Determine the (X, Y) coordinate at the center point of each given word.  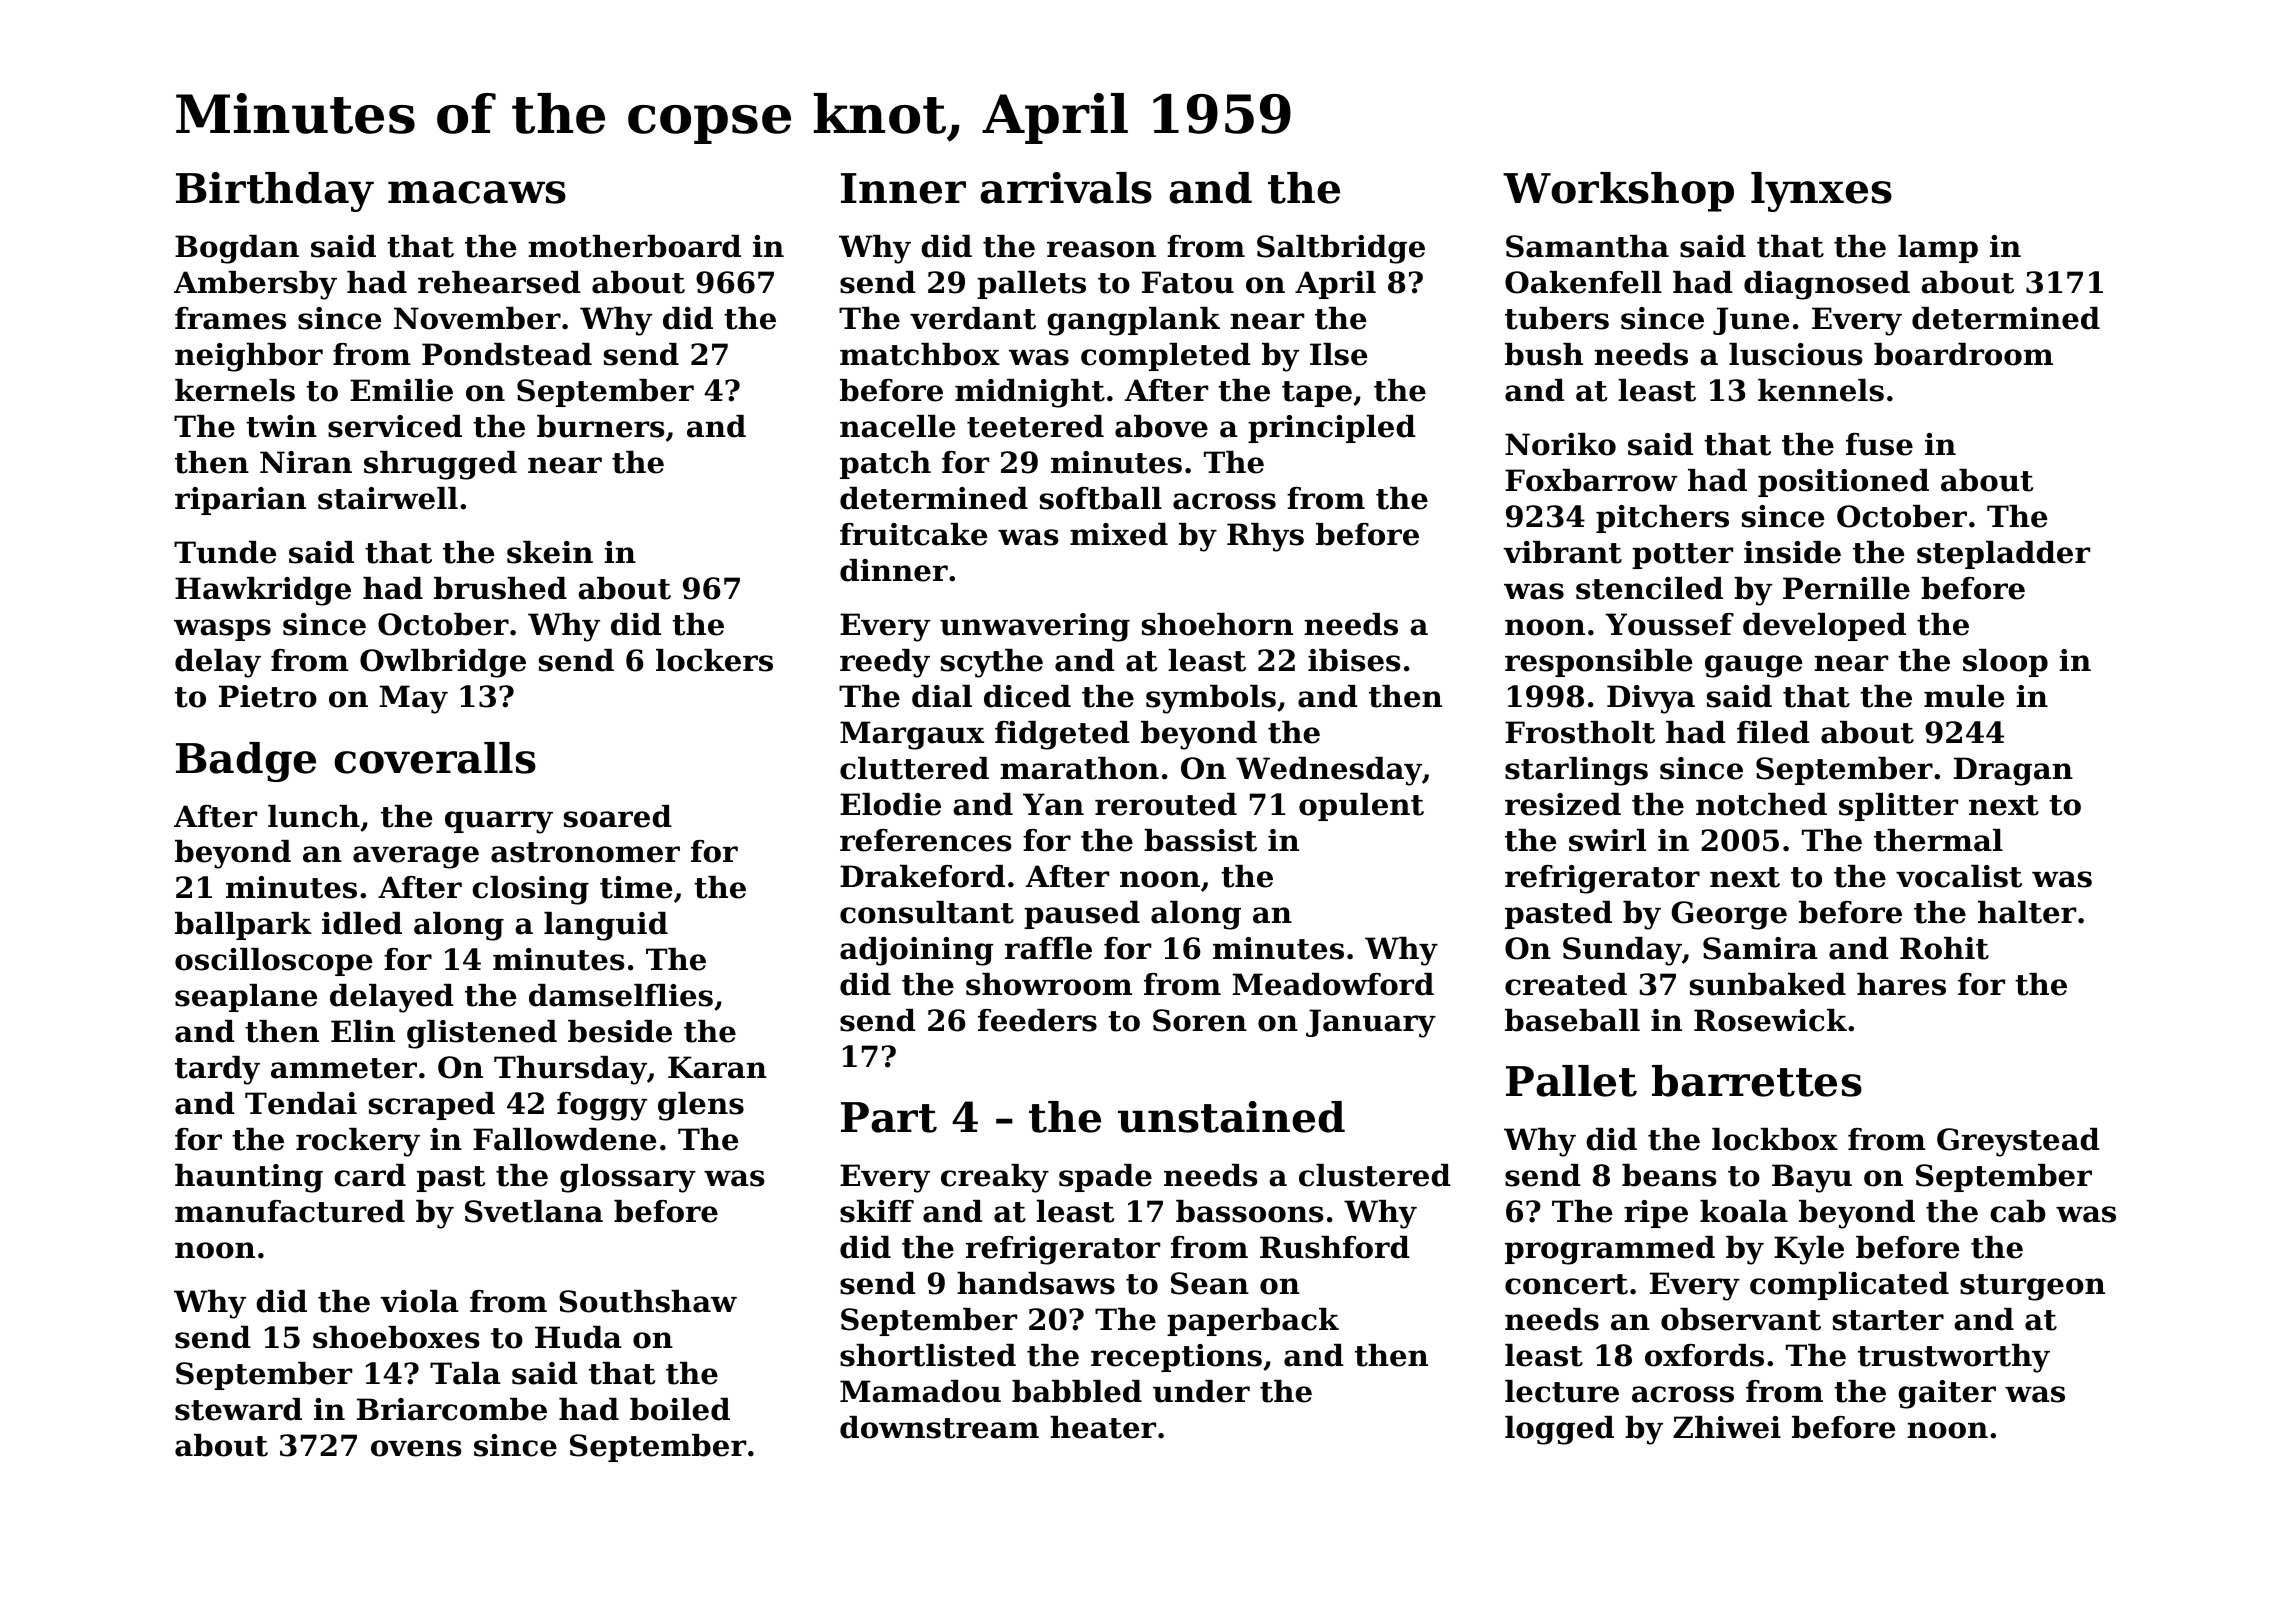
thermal (1938, 840)
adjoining (917, 951)
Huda (578, 1337)
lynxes (1821, 192)
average (416, 857)
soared (618, 816)
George (1729, 915)
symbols (1211, 699)
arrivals (1066, 188)
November (477, 318)
